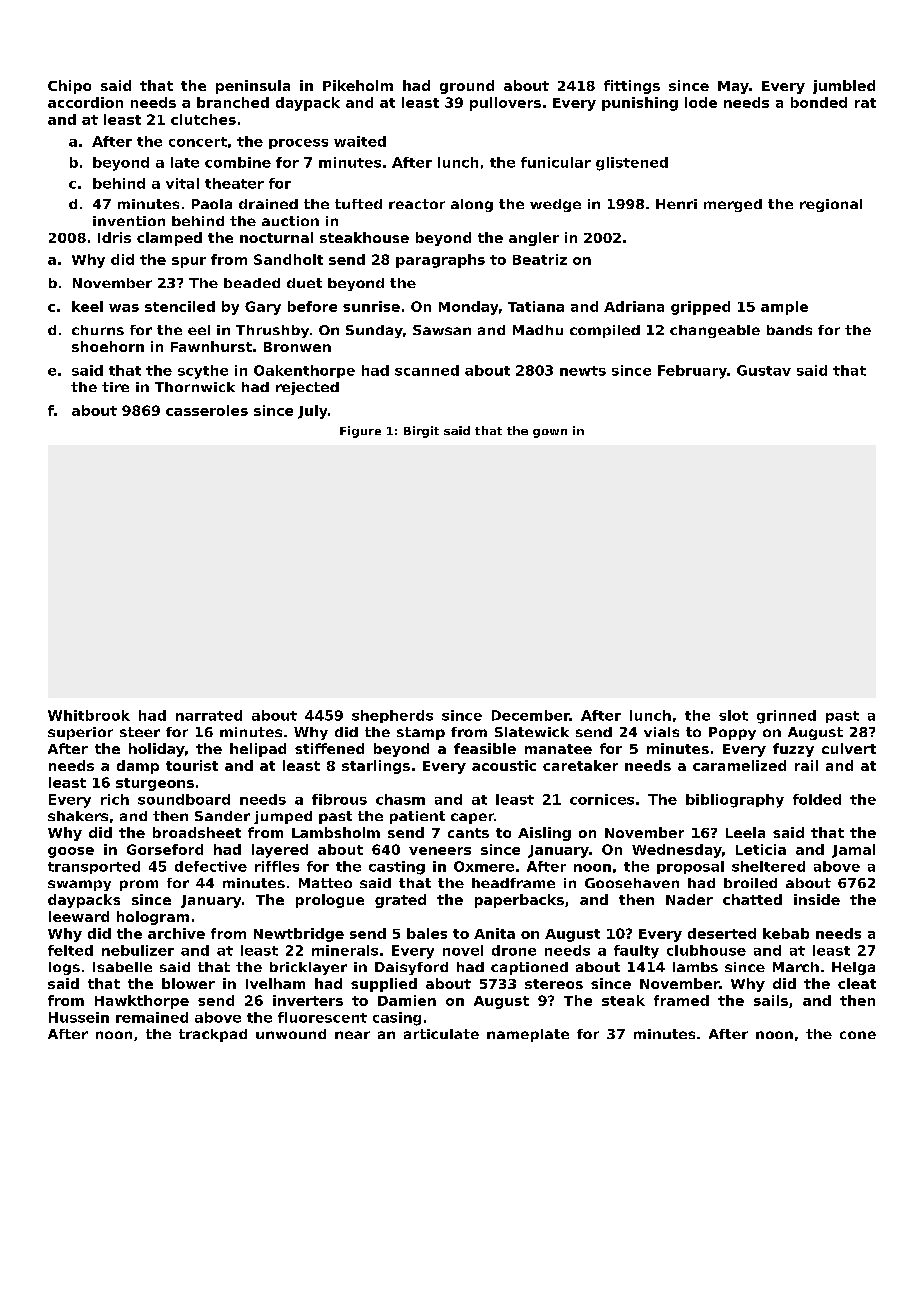 This document has width=924, height=1308. What do you see at coordinates (764, 370) in the document?
I see `Gustav` at bounding box center [764, 370].
